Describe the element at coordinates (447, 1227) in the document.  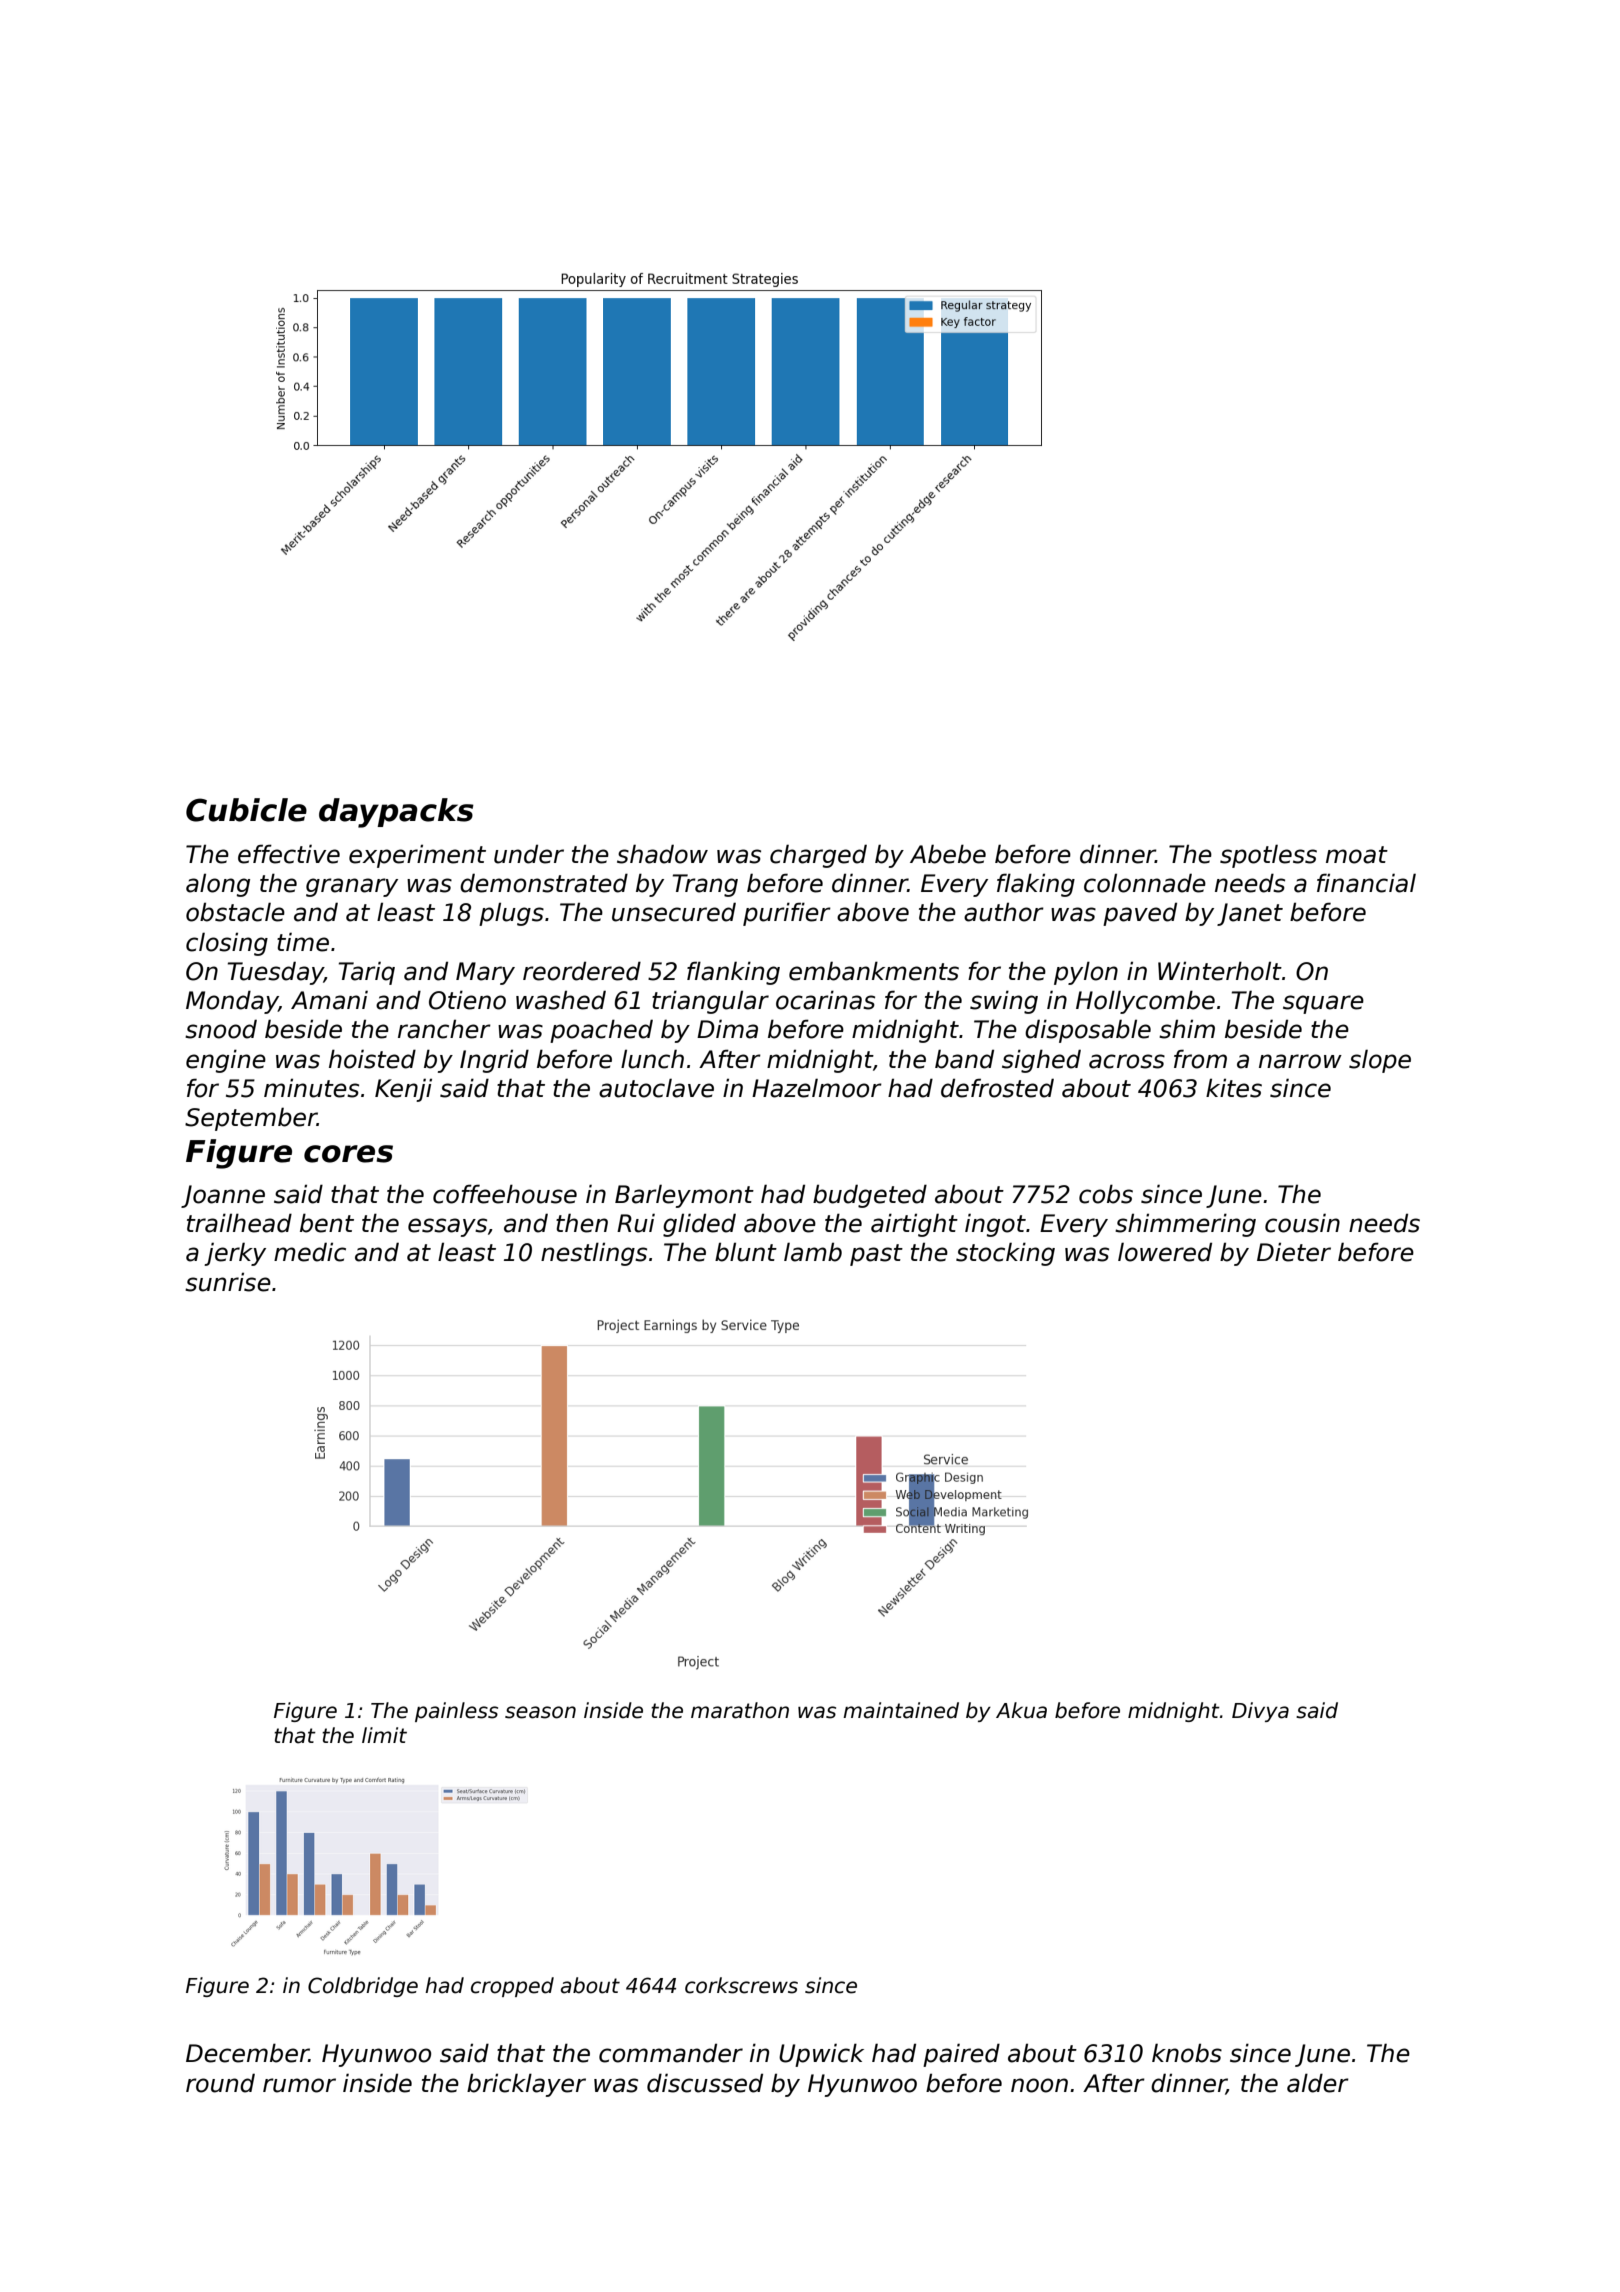
I see `essays` at that location.
